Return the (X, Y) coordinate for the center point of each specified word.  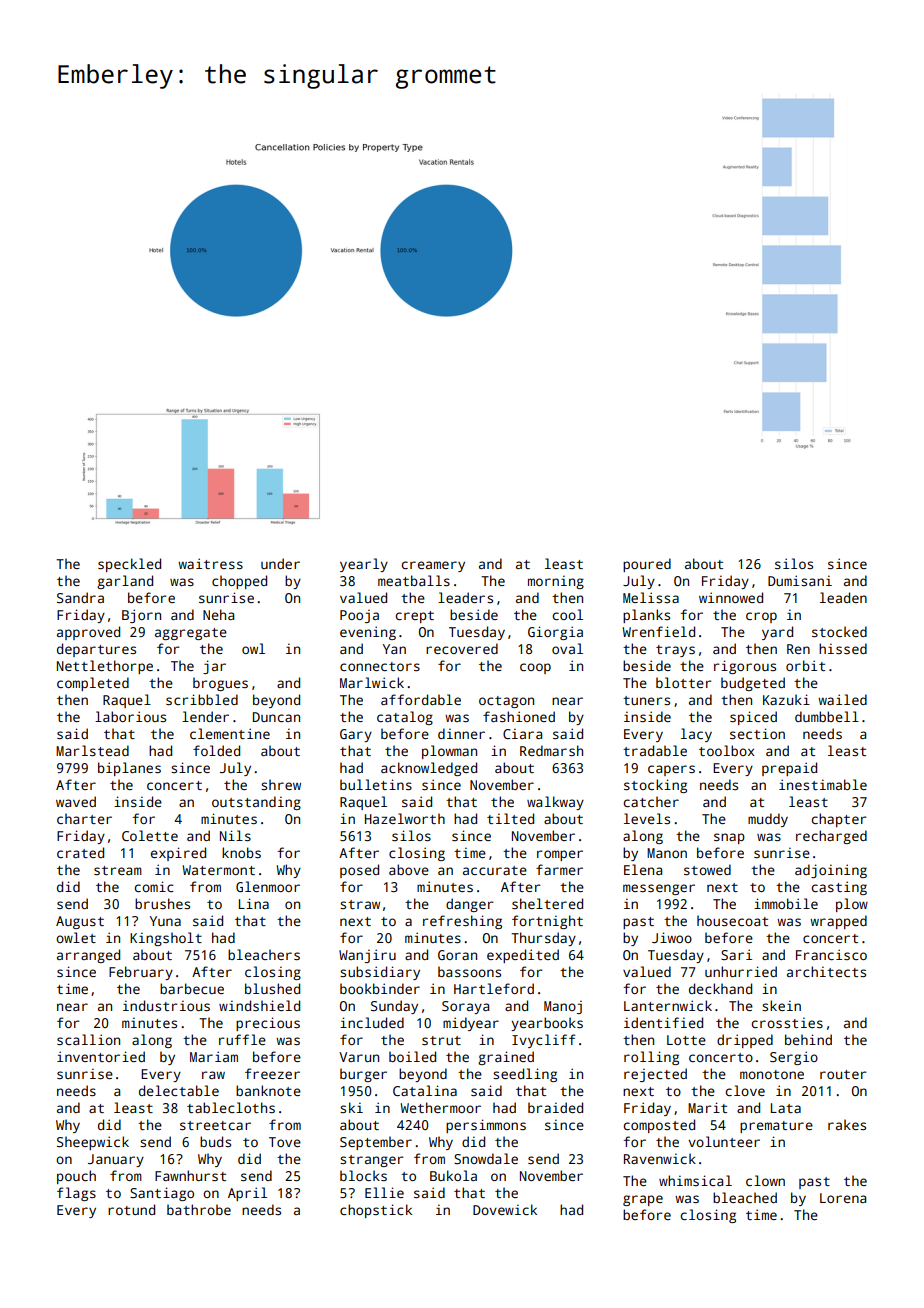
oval (567, 648)
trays (675, 651)
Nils (235, 835)
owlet (76, 937)
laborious (130, 716)
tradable (655, 750)
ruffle (242, 1039)
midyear (471, 1024)
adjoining (831, 871)
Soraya (465, 1007)
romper (560, 855)
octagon (506, 702)
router (843, 1074)
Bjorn (141, 616)
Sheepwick (93, 1143)
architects (826, 971)
